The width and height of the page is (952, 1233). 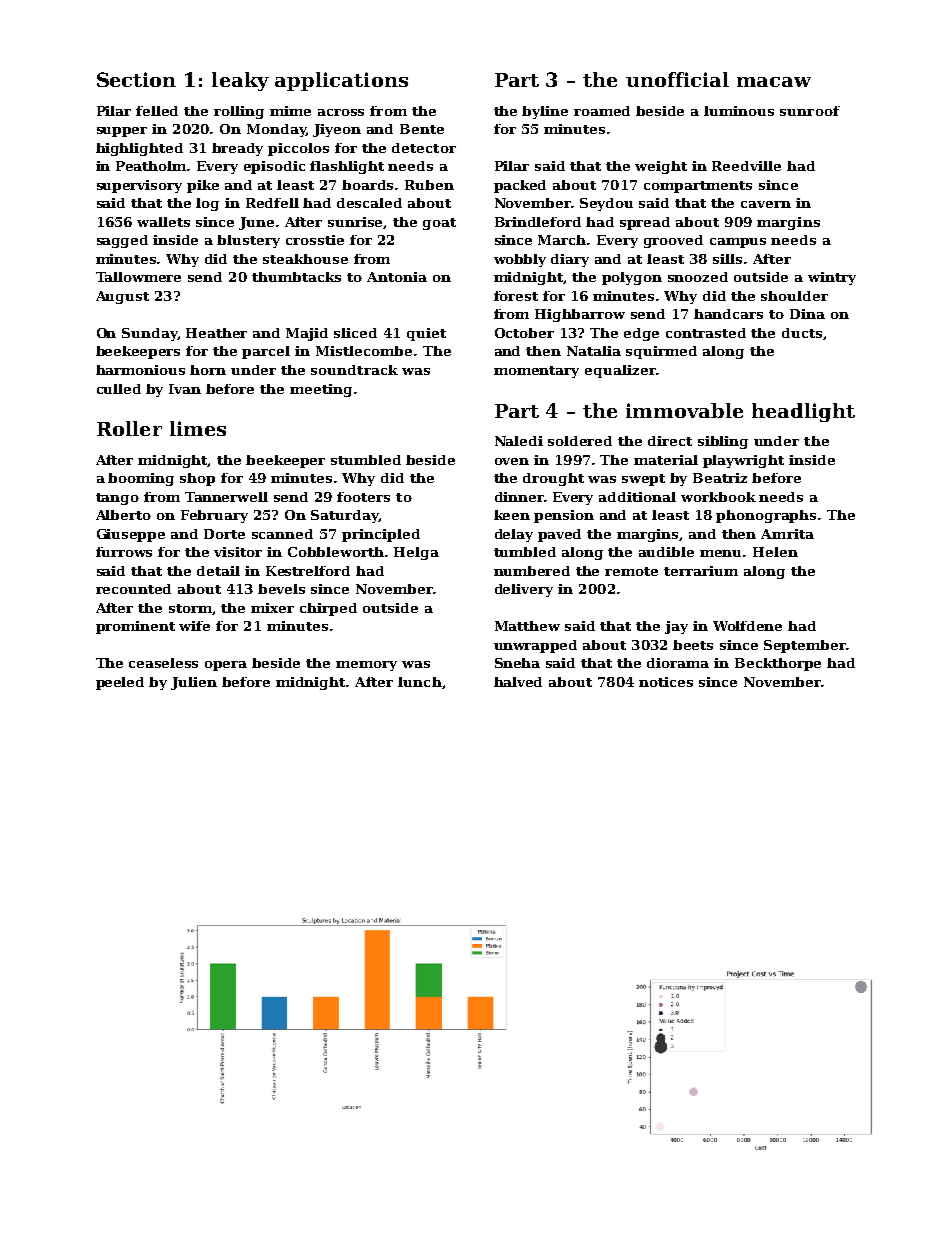 I want to click on headlight, so click(x=803, y=412).
